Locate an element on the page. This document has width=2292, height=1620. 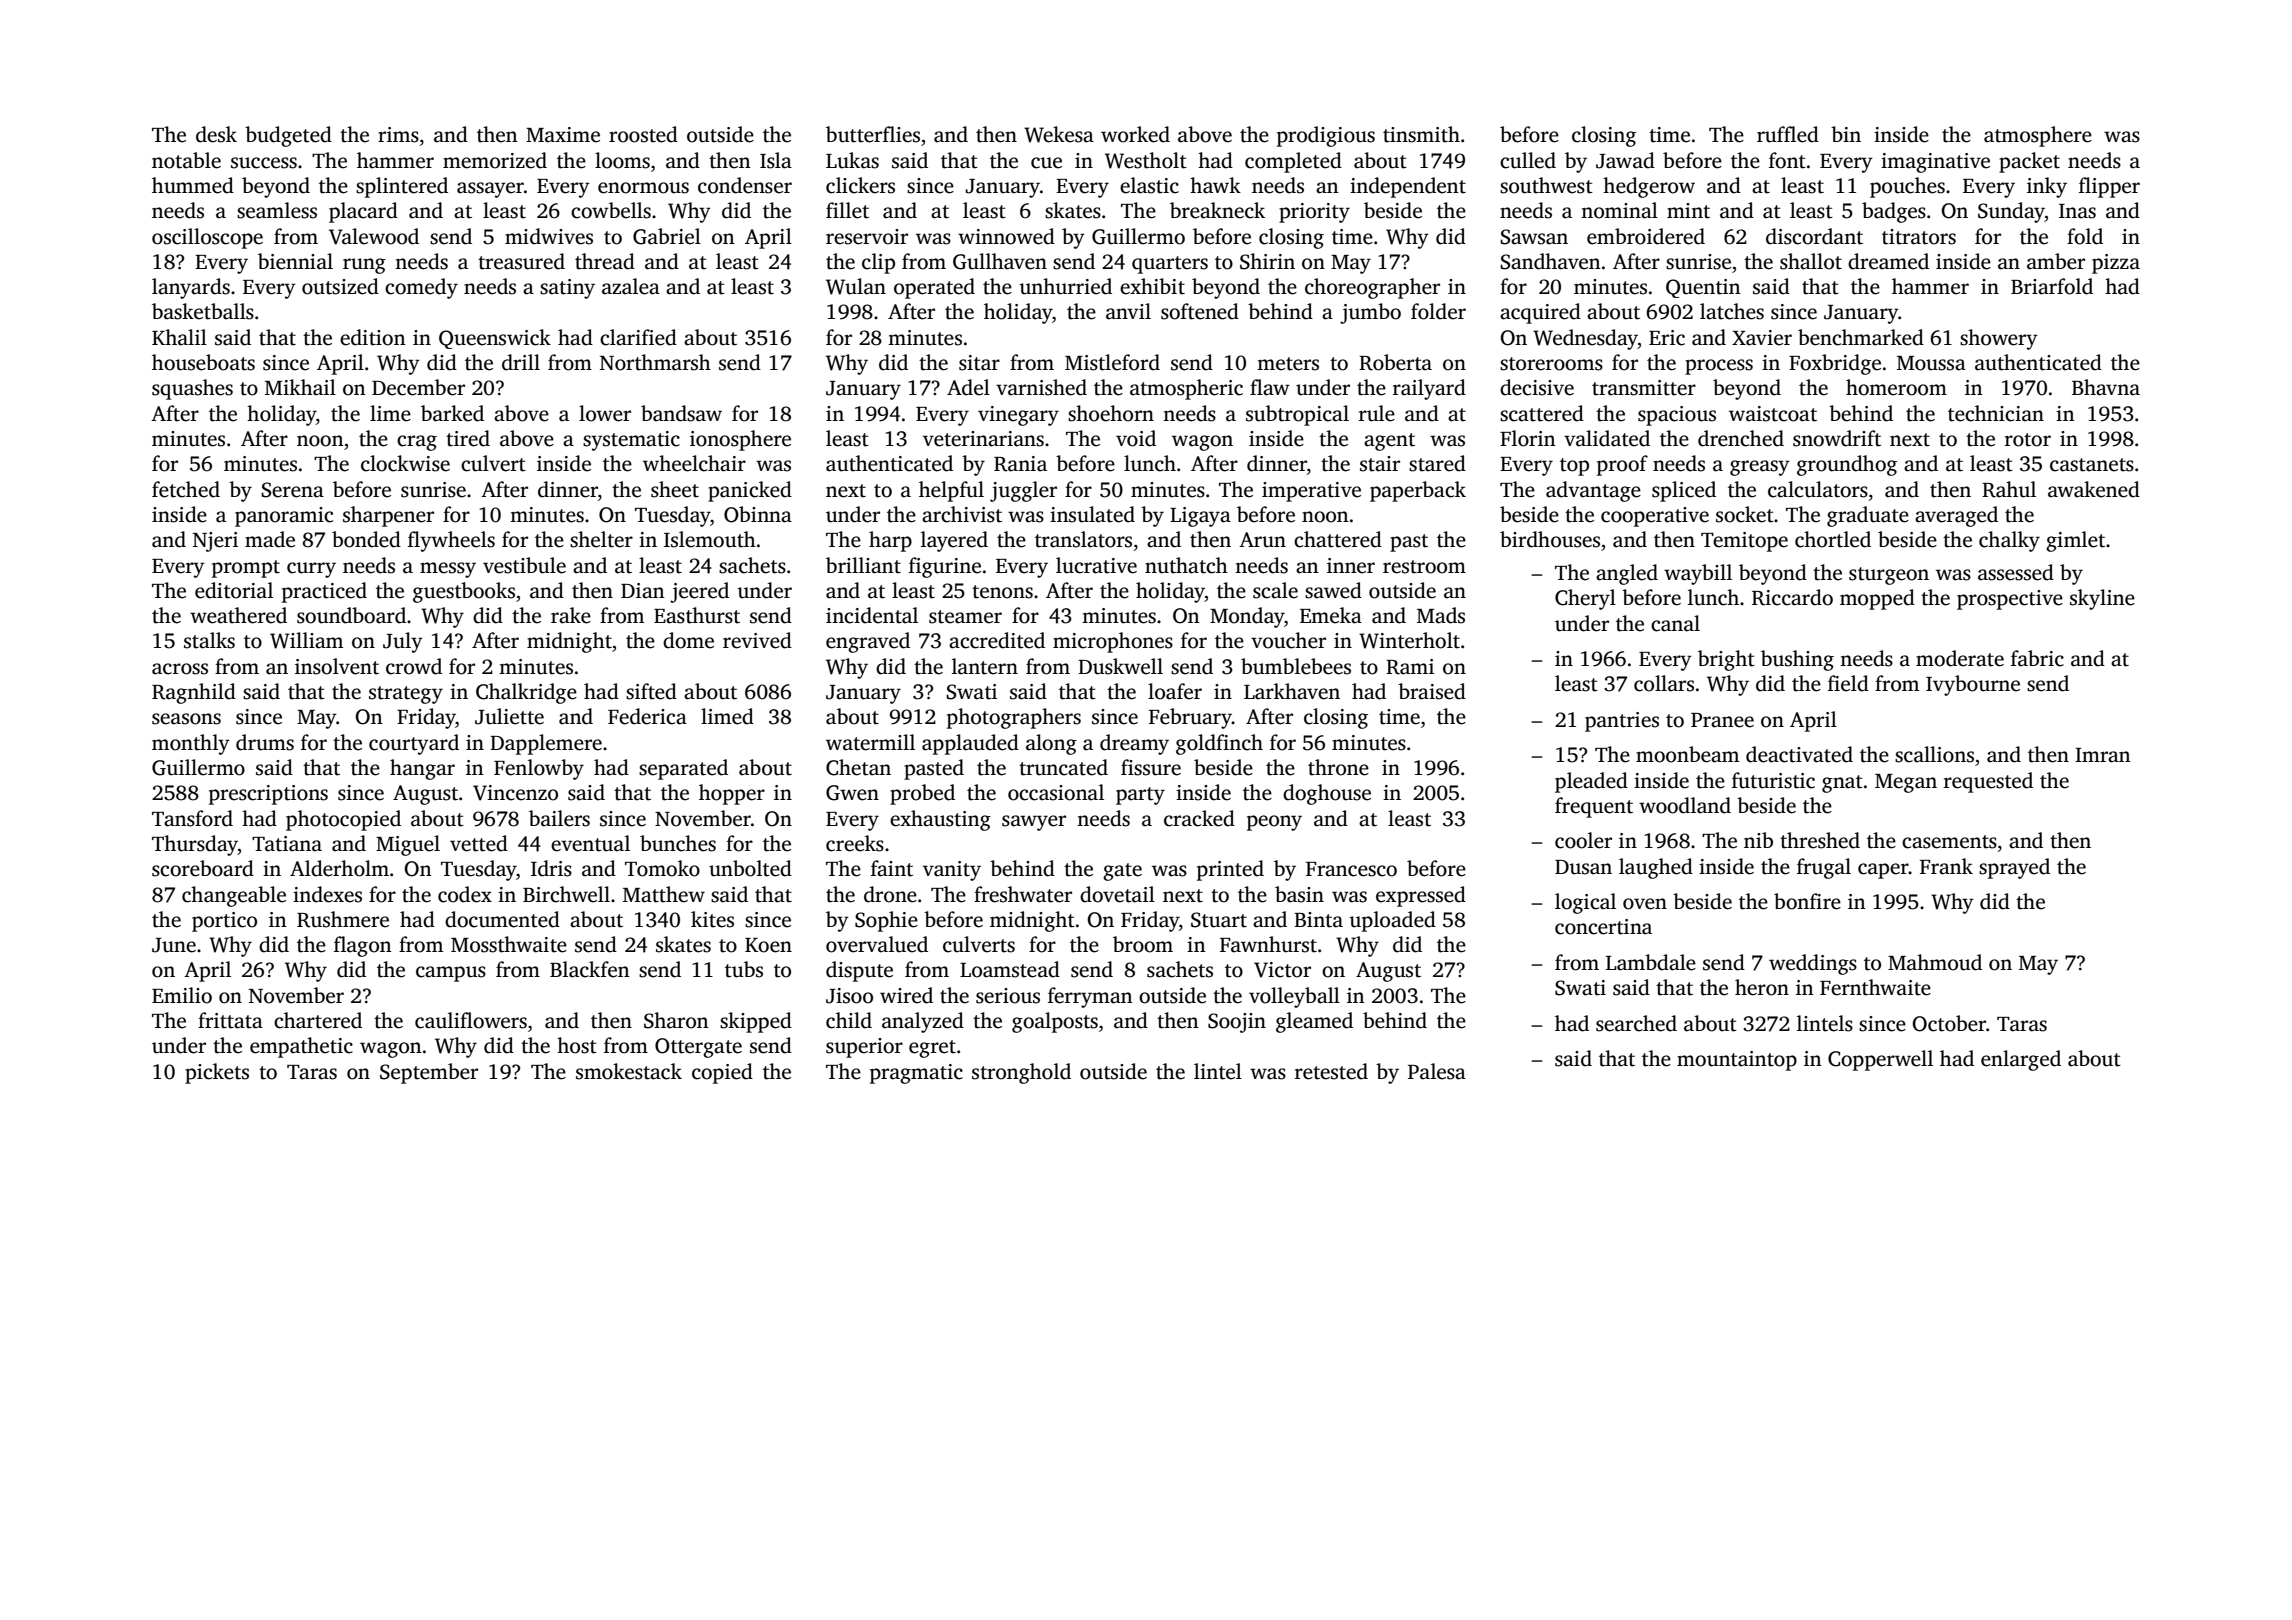
Wednesday is located at coordinates (1585, 339).
